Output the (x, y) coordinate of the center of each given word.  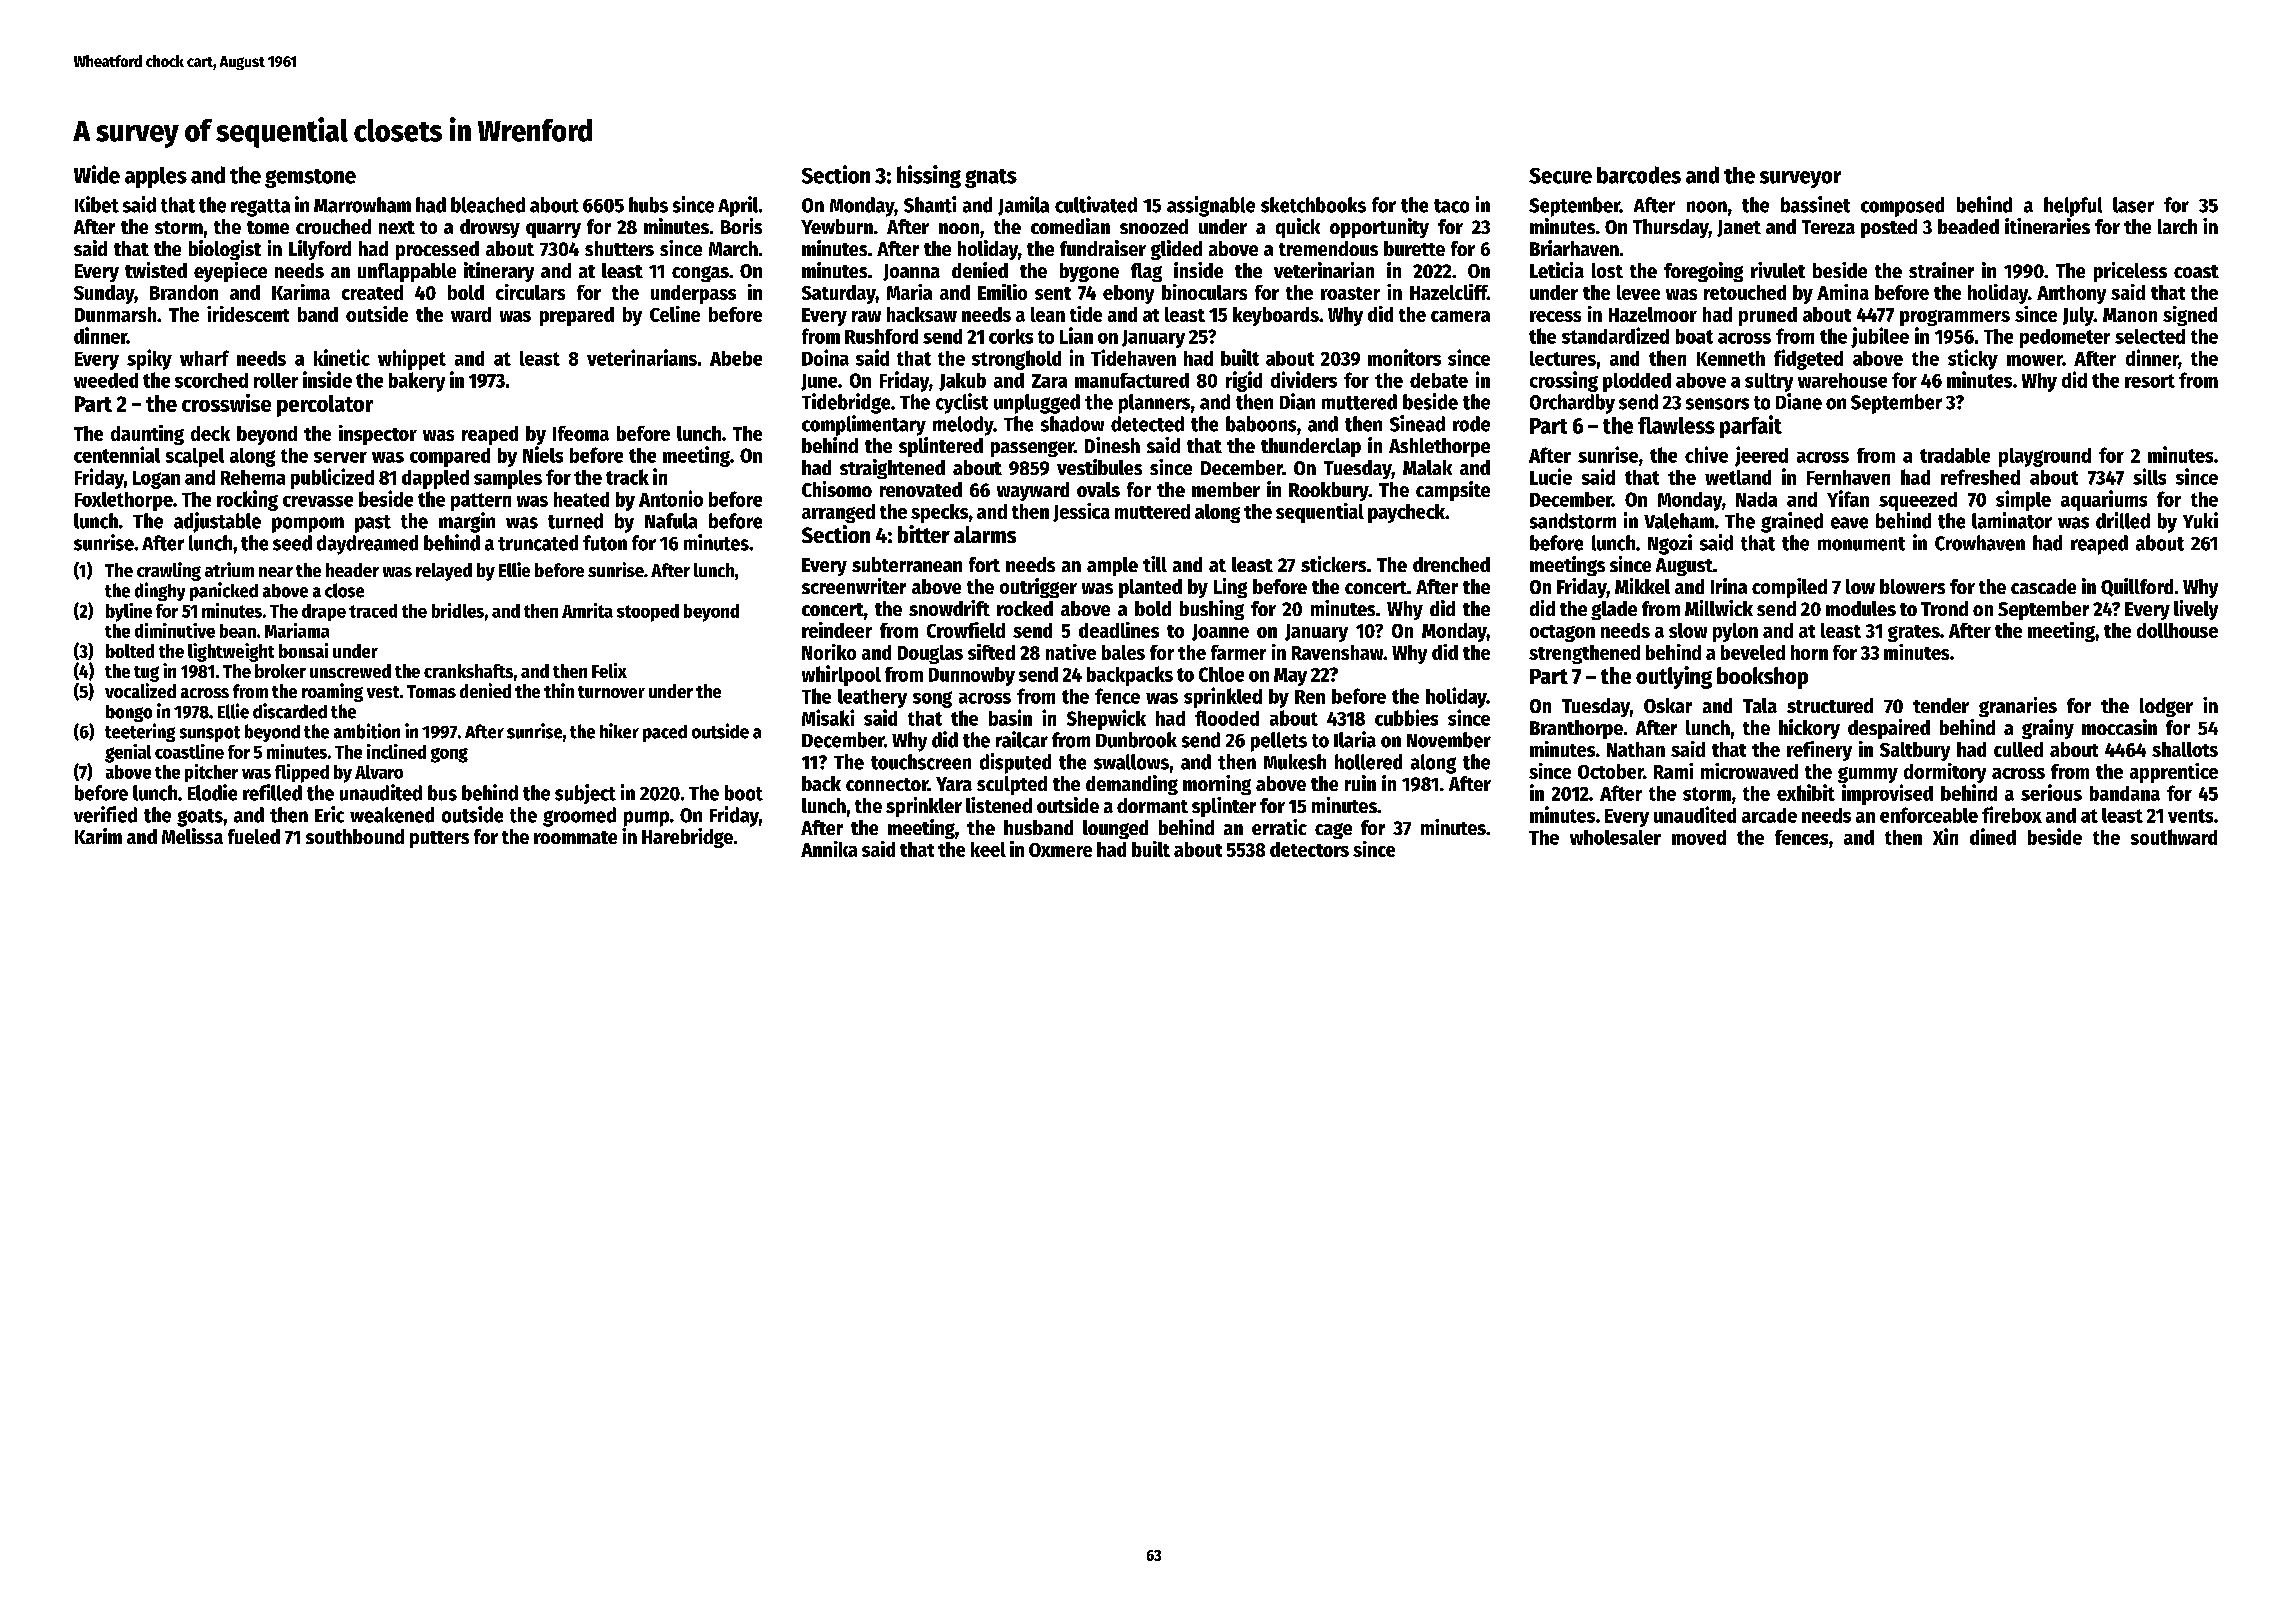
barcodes (1639, 175)
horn (1809, 652)
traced (373, 611)
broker (280, 671)
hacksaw (922, 314)
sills (2149, 476)
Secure (1560, 176)
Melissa (192, 836)
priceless (2130, 272)
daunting (147, 435)
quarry (553, 230)
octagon (1562, 633)
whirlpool (841, 675)
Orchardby (1572, 404)
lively (2196, 610)
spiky (149, 359)
